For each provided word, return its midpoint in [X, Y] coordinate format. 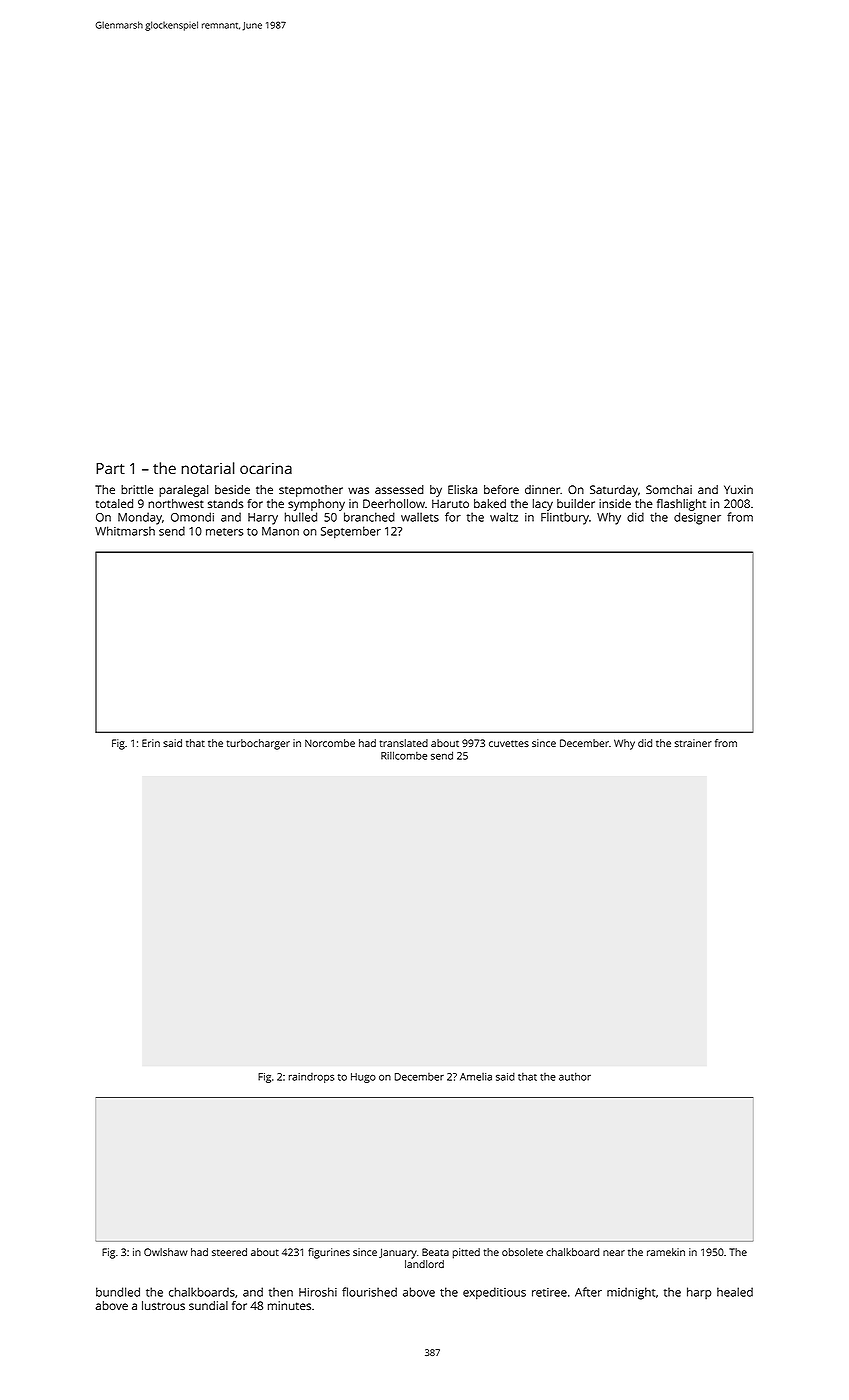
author [575, 1076]
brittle [137, 489]
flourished [369, 1292]
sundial [208, 1305]
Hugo [363, 1078]
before [501, 489]
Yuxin [738, 489]
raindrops [311, 1078]
